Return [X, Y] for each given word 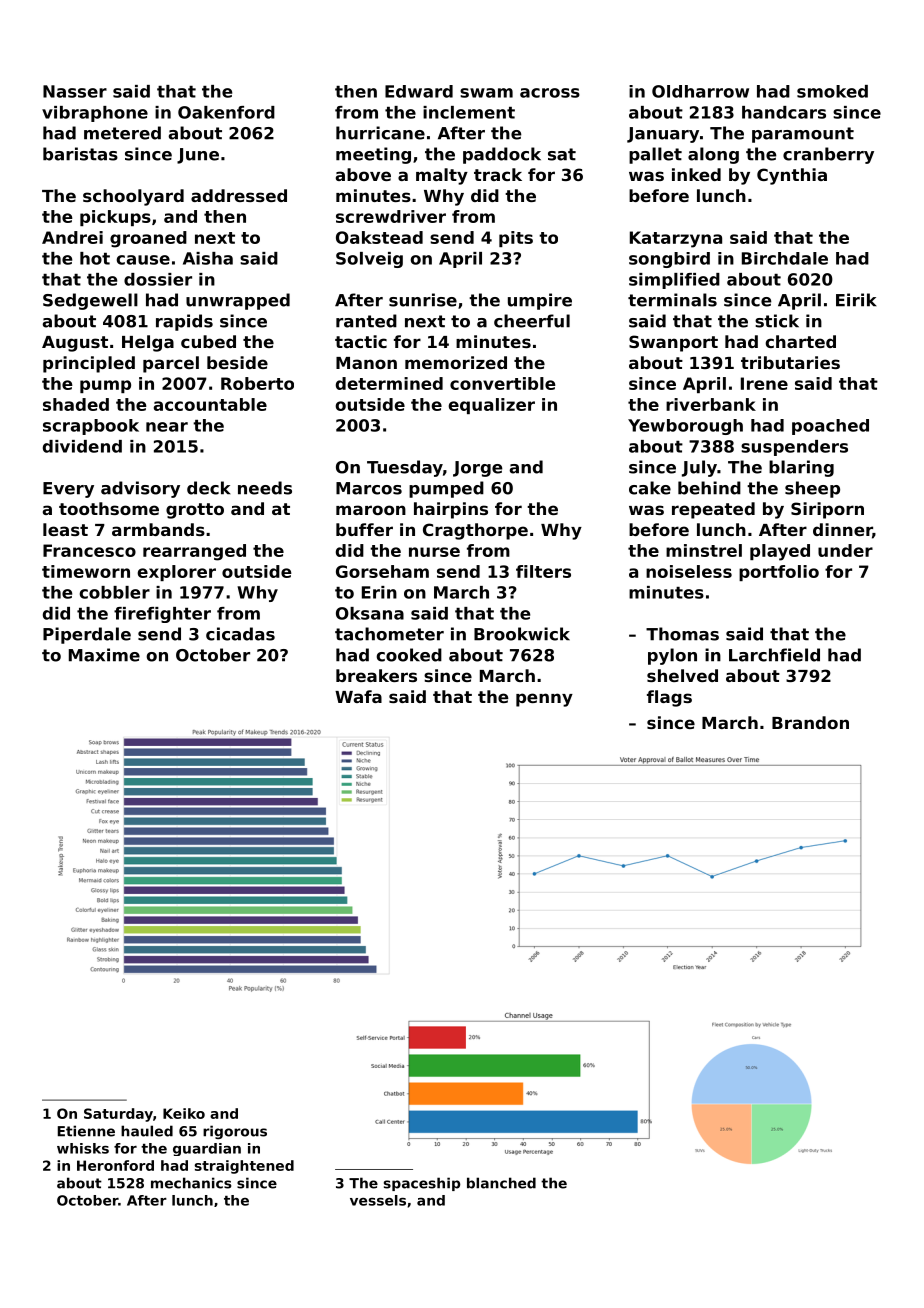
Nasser [75, 91]
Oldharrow [700, 91]
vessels [378, 1200]
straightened [244, 1167]
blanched [501, 1183]
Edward [419, 91]
